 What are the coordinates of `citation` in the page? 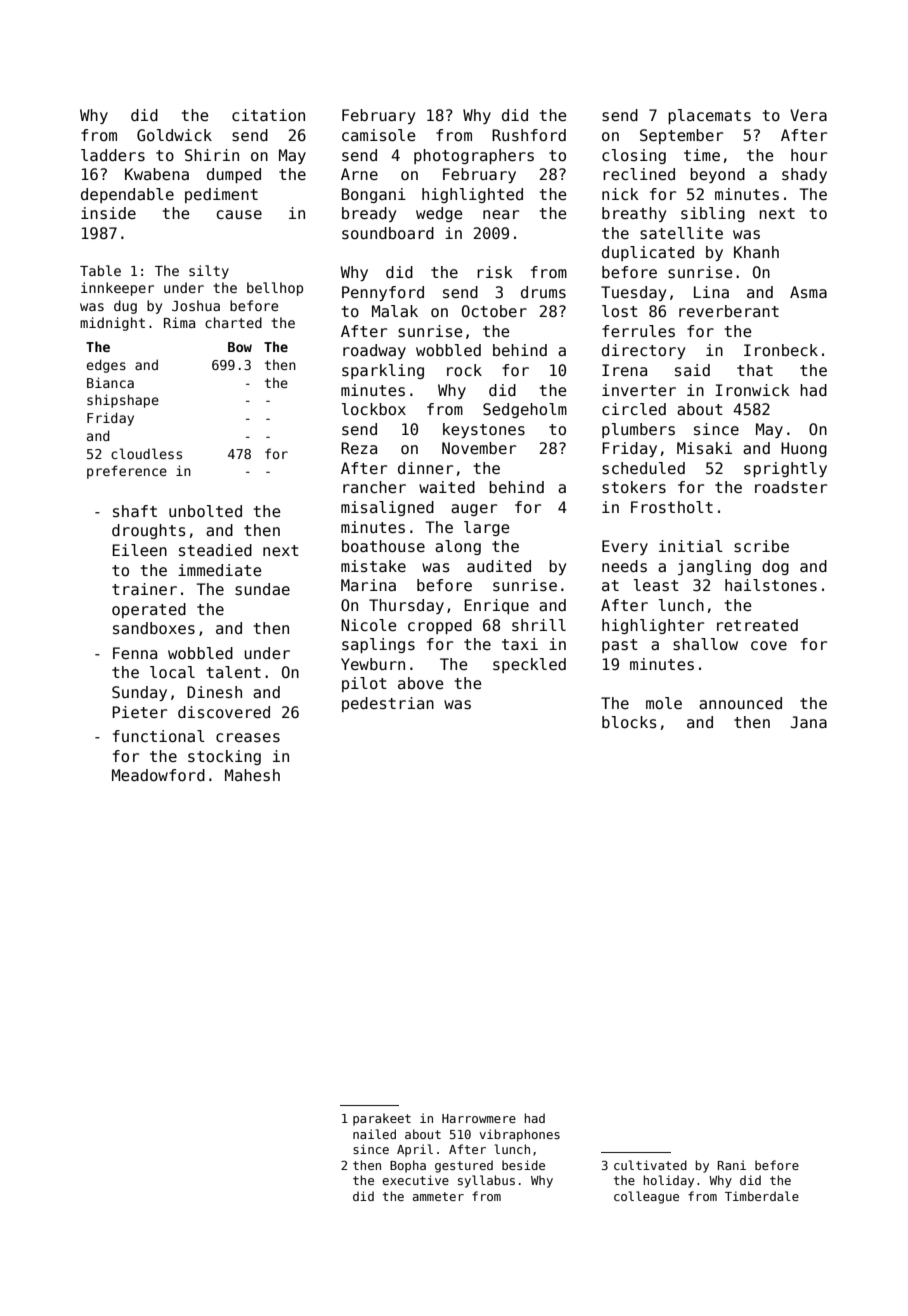 It's located at (268, 115).
